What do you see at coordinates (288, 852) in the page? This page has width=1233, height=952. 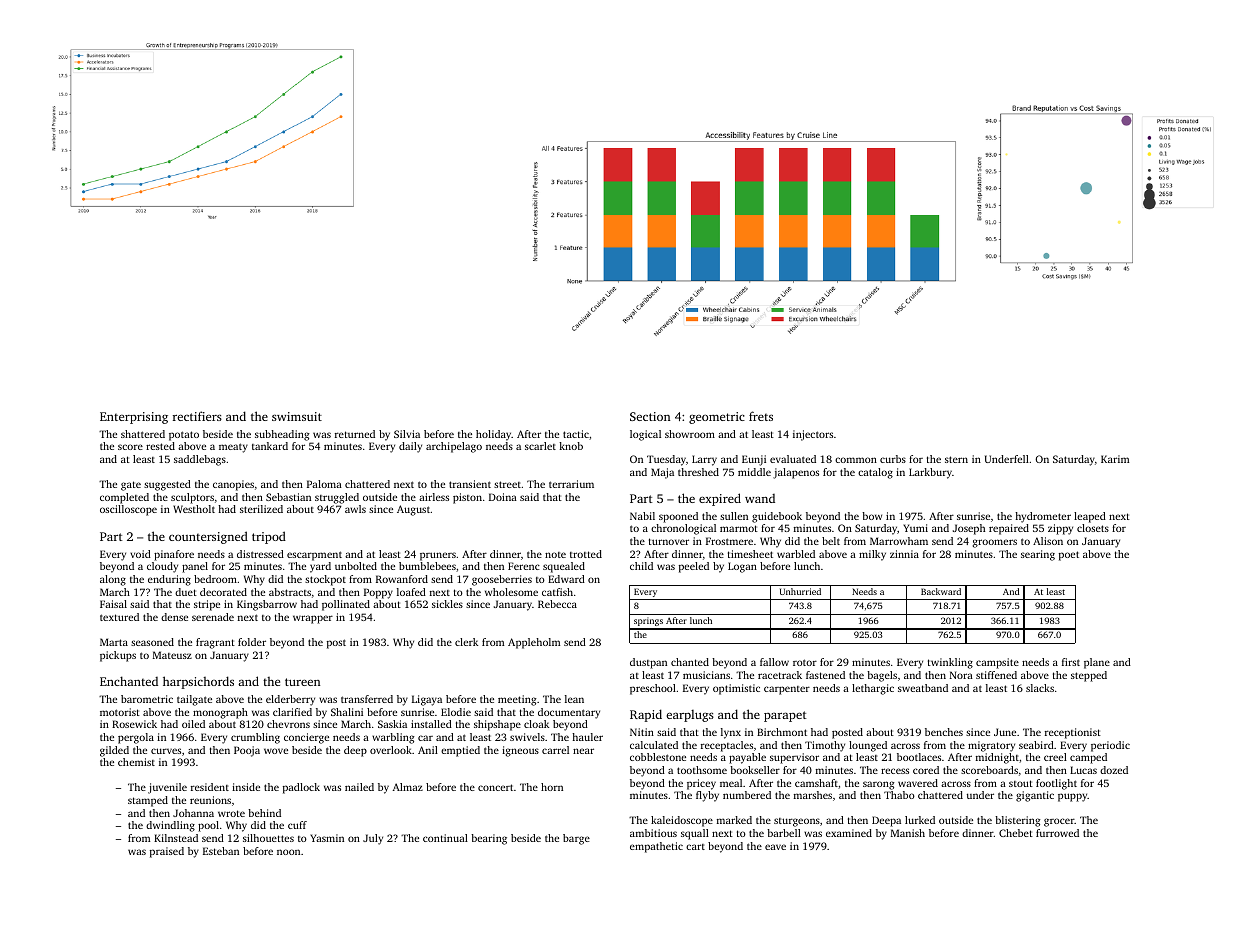 I see `noon` at bounding box center [288, 852].
